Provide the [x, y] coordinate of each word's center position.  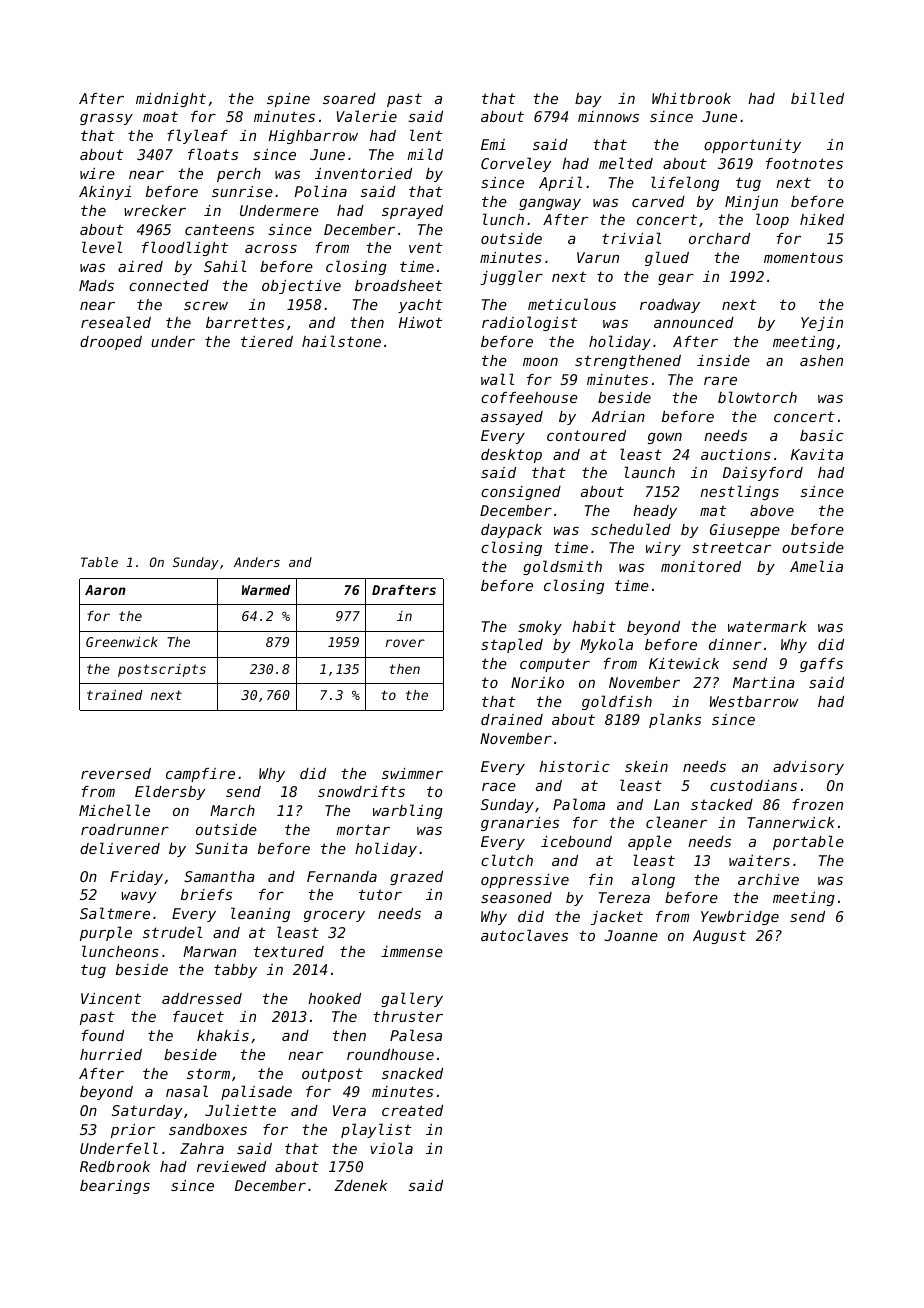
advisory [808, 768]
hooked [334, 998]
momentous [803, 257]
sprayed [412, 212]
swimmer [412, 773]
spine [288, 100]
